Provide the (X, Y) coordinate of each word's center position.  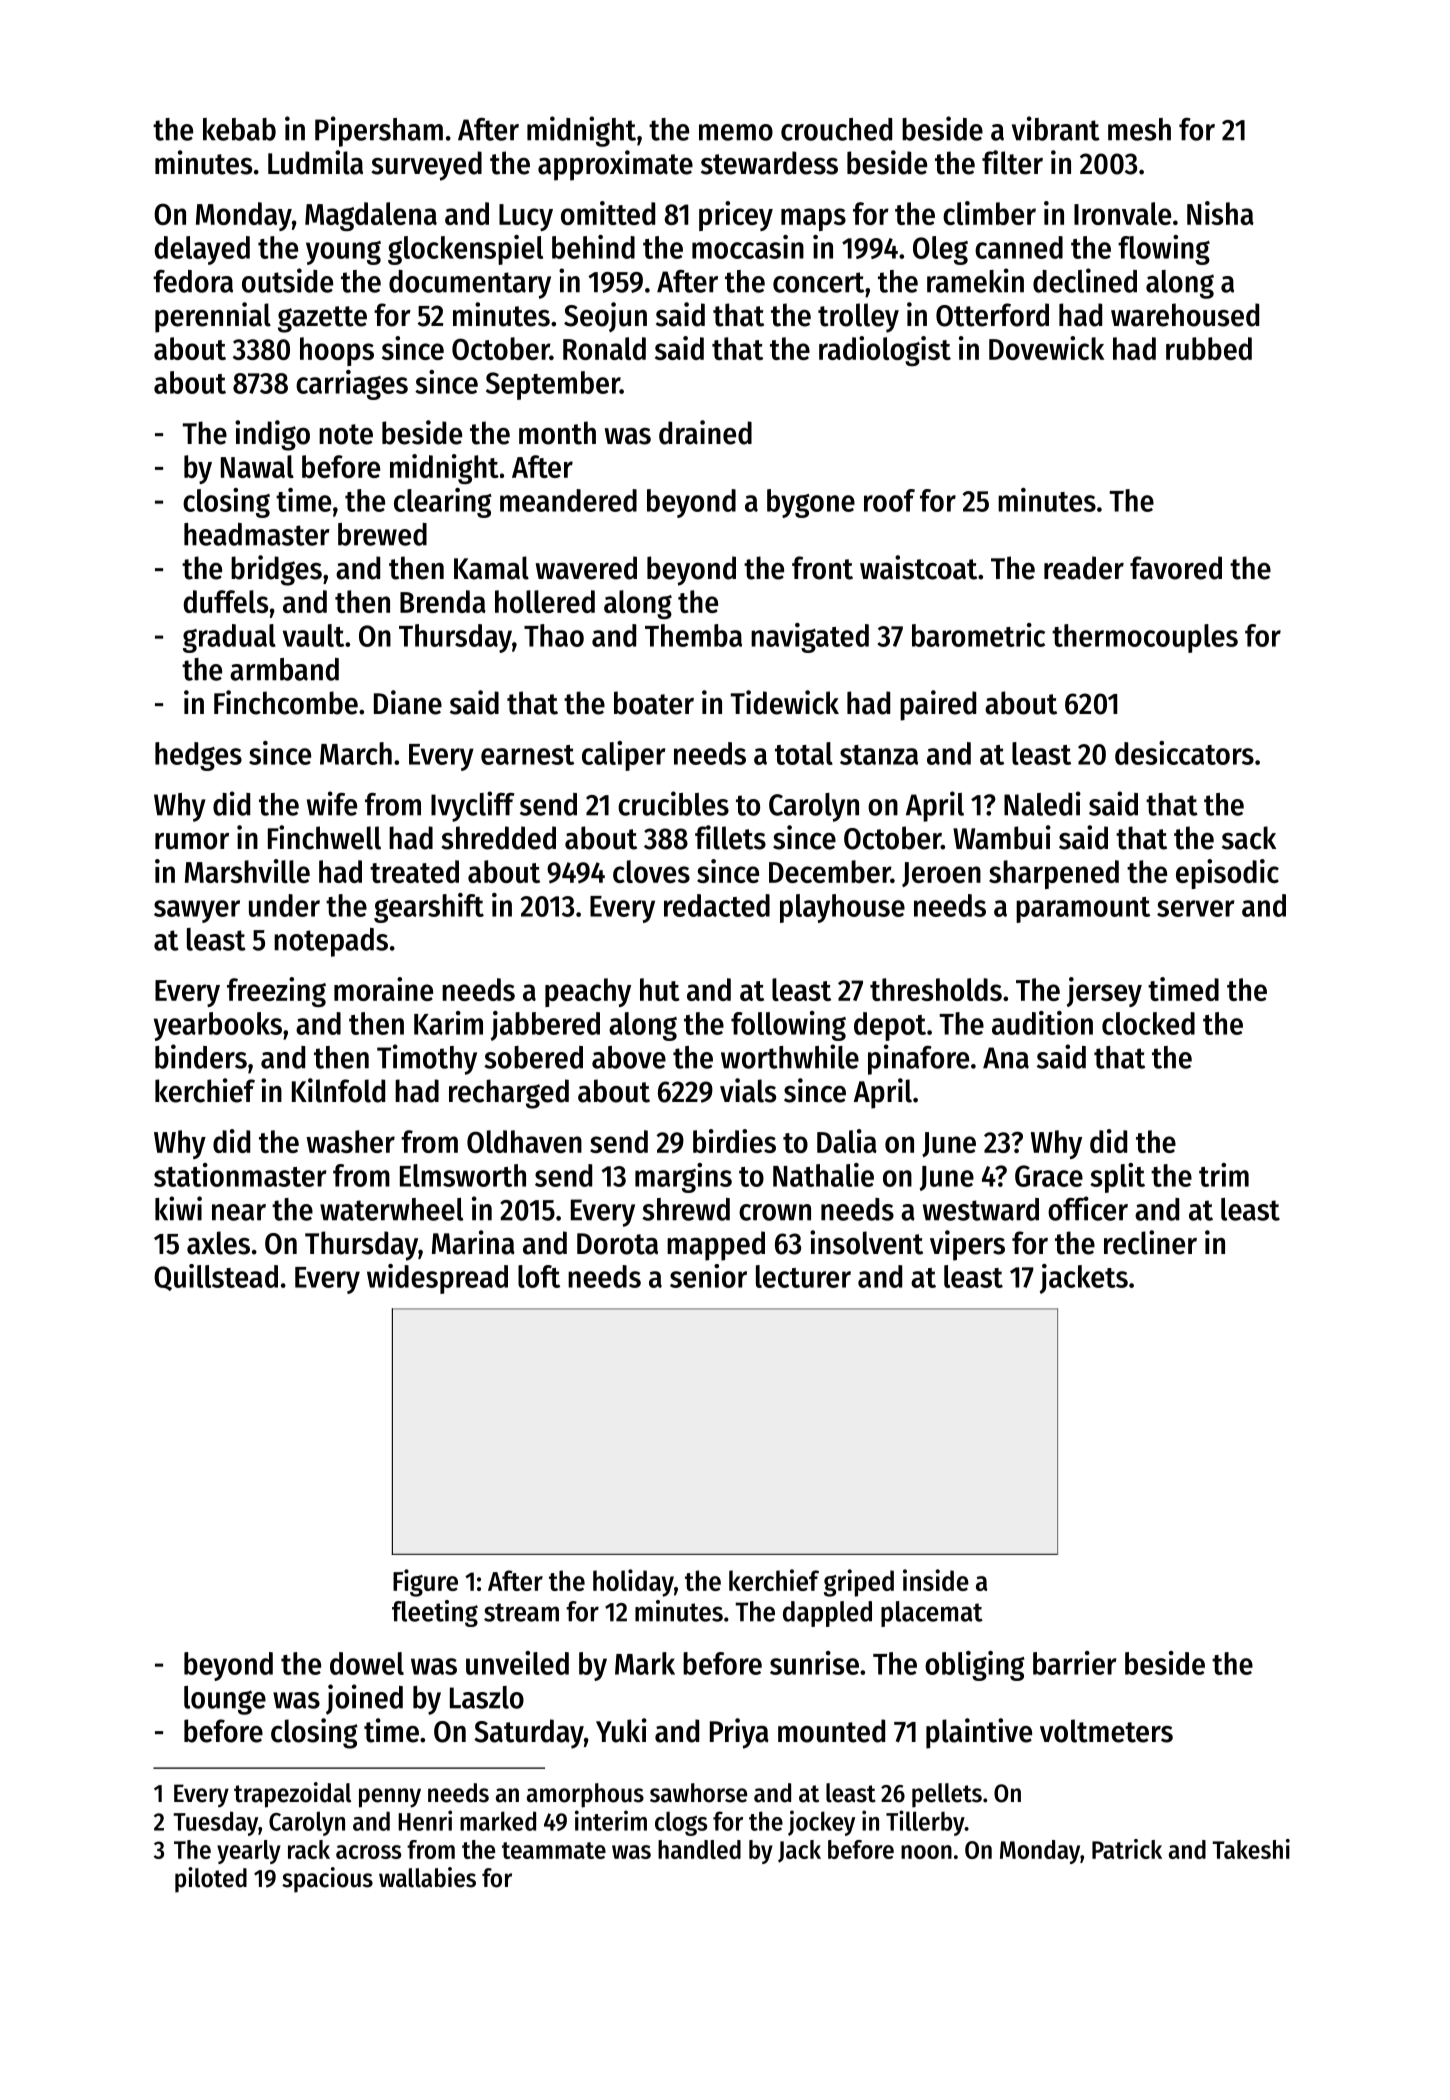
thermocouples (1145, 638)
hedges (198, 756)
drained (705, 432)
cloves (651, 871)
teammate (554, 1850)
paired (938, 705)
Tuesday (215, 1823)
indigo (272, 435)
